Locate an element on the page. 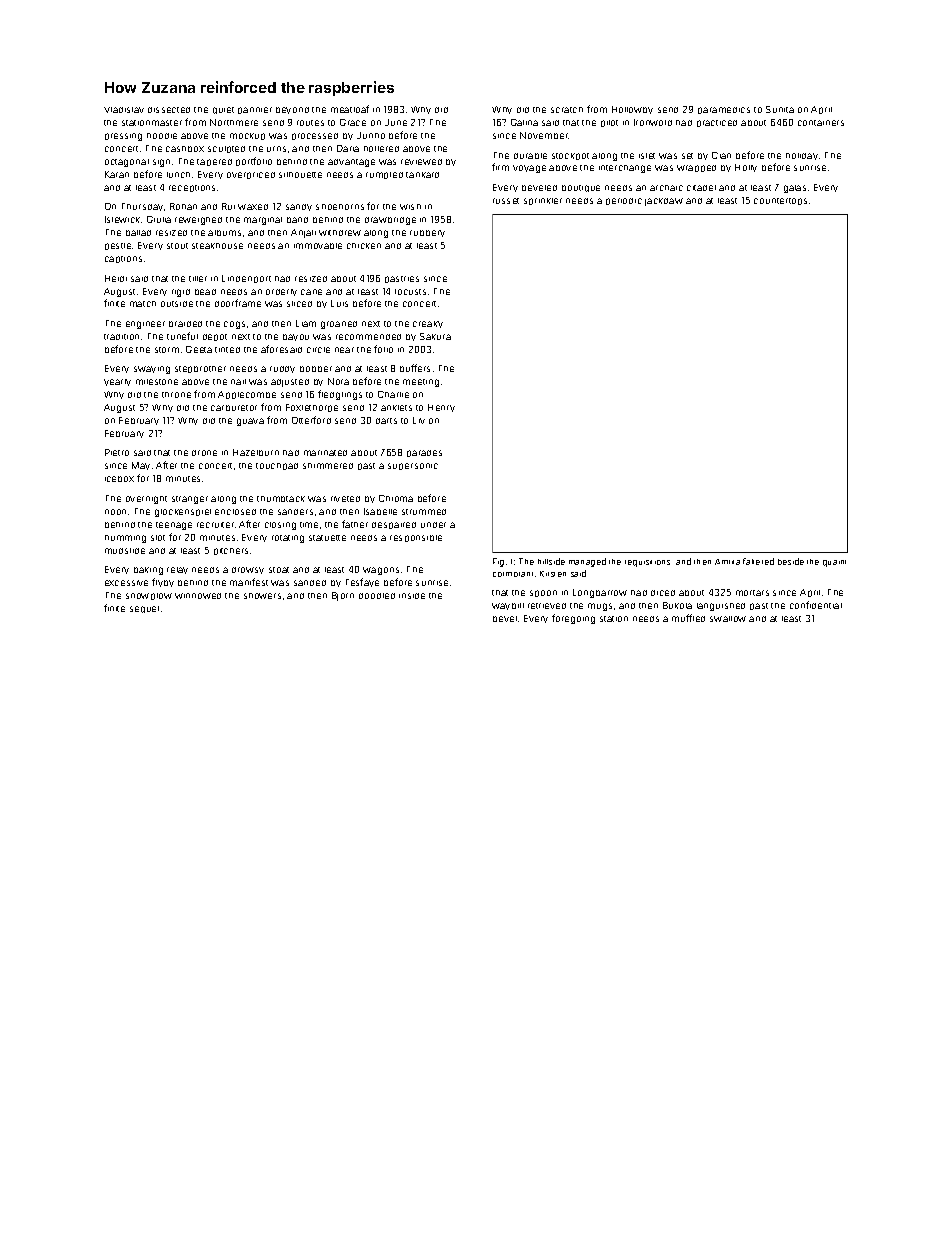 This image has height=1233, width=952. tapered is located at coordinates (214, 162).
